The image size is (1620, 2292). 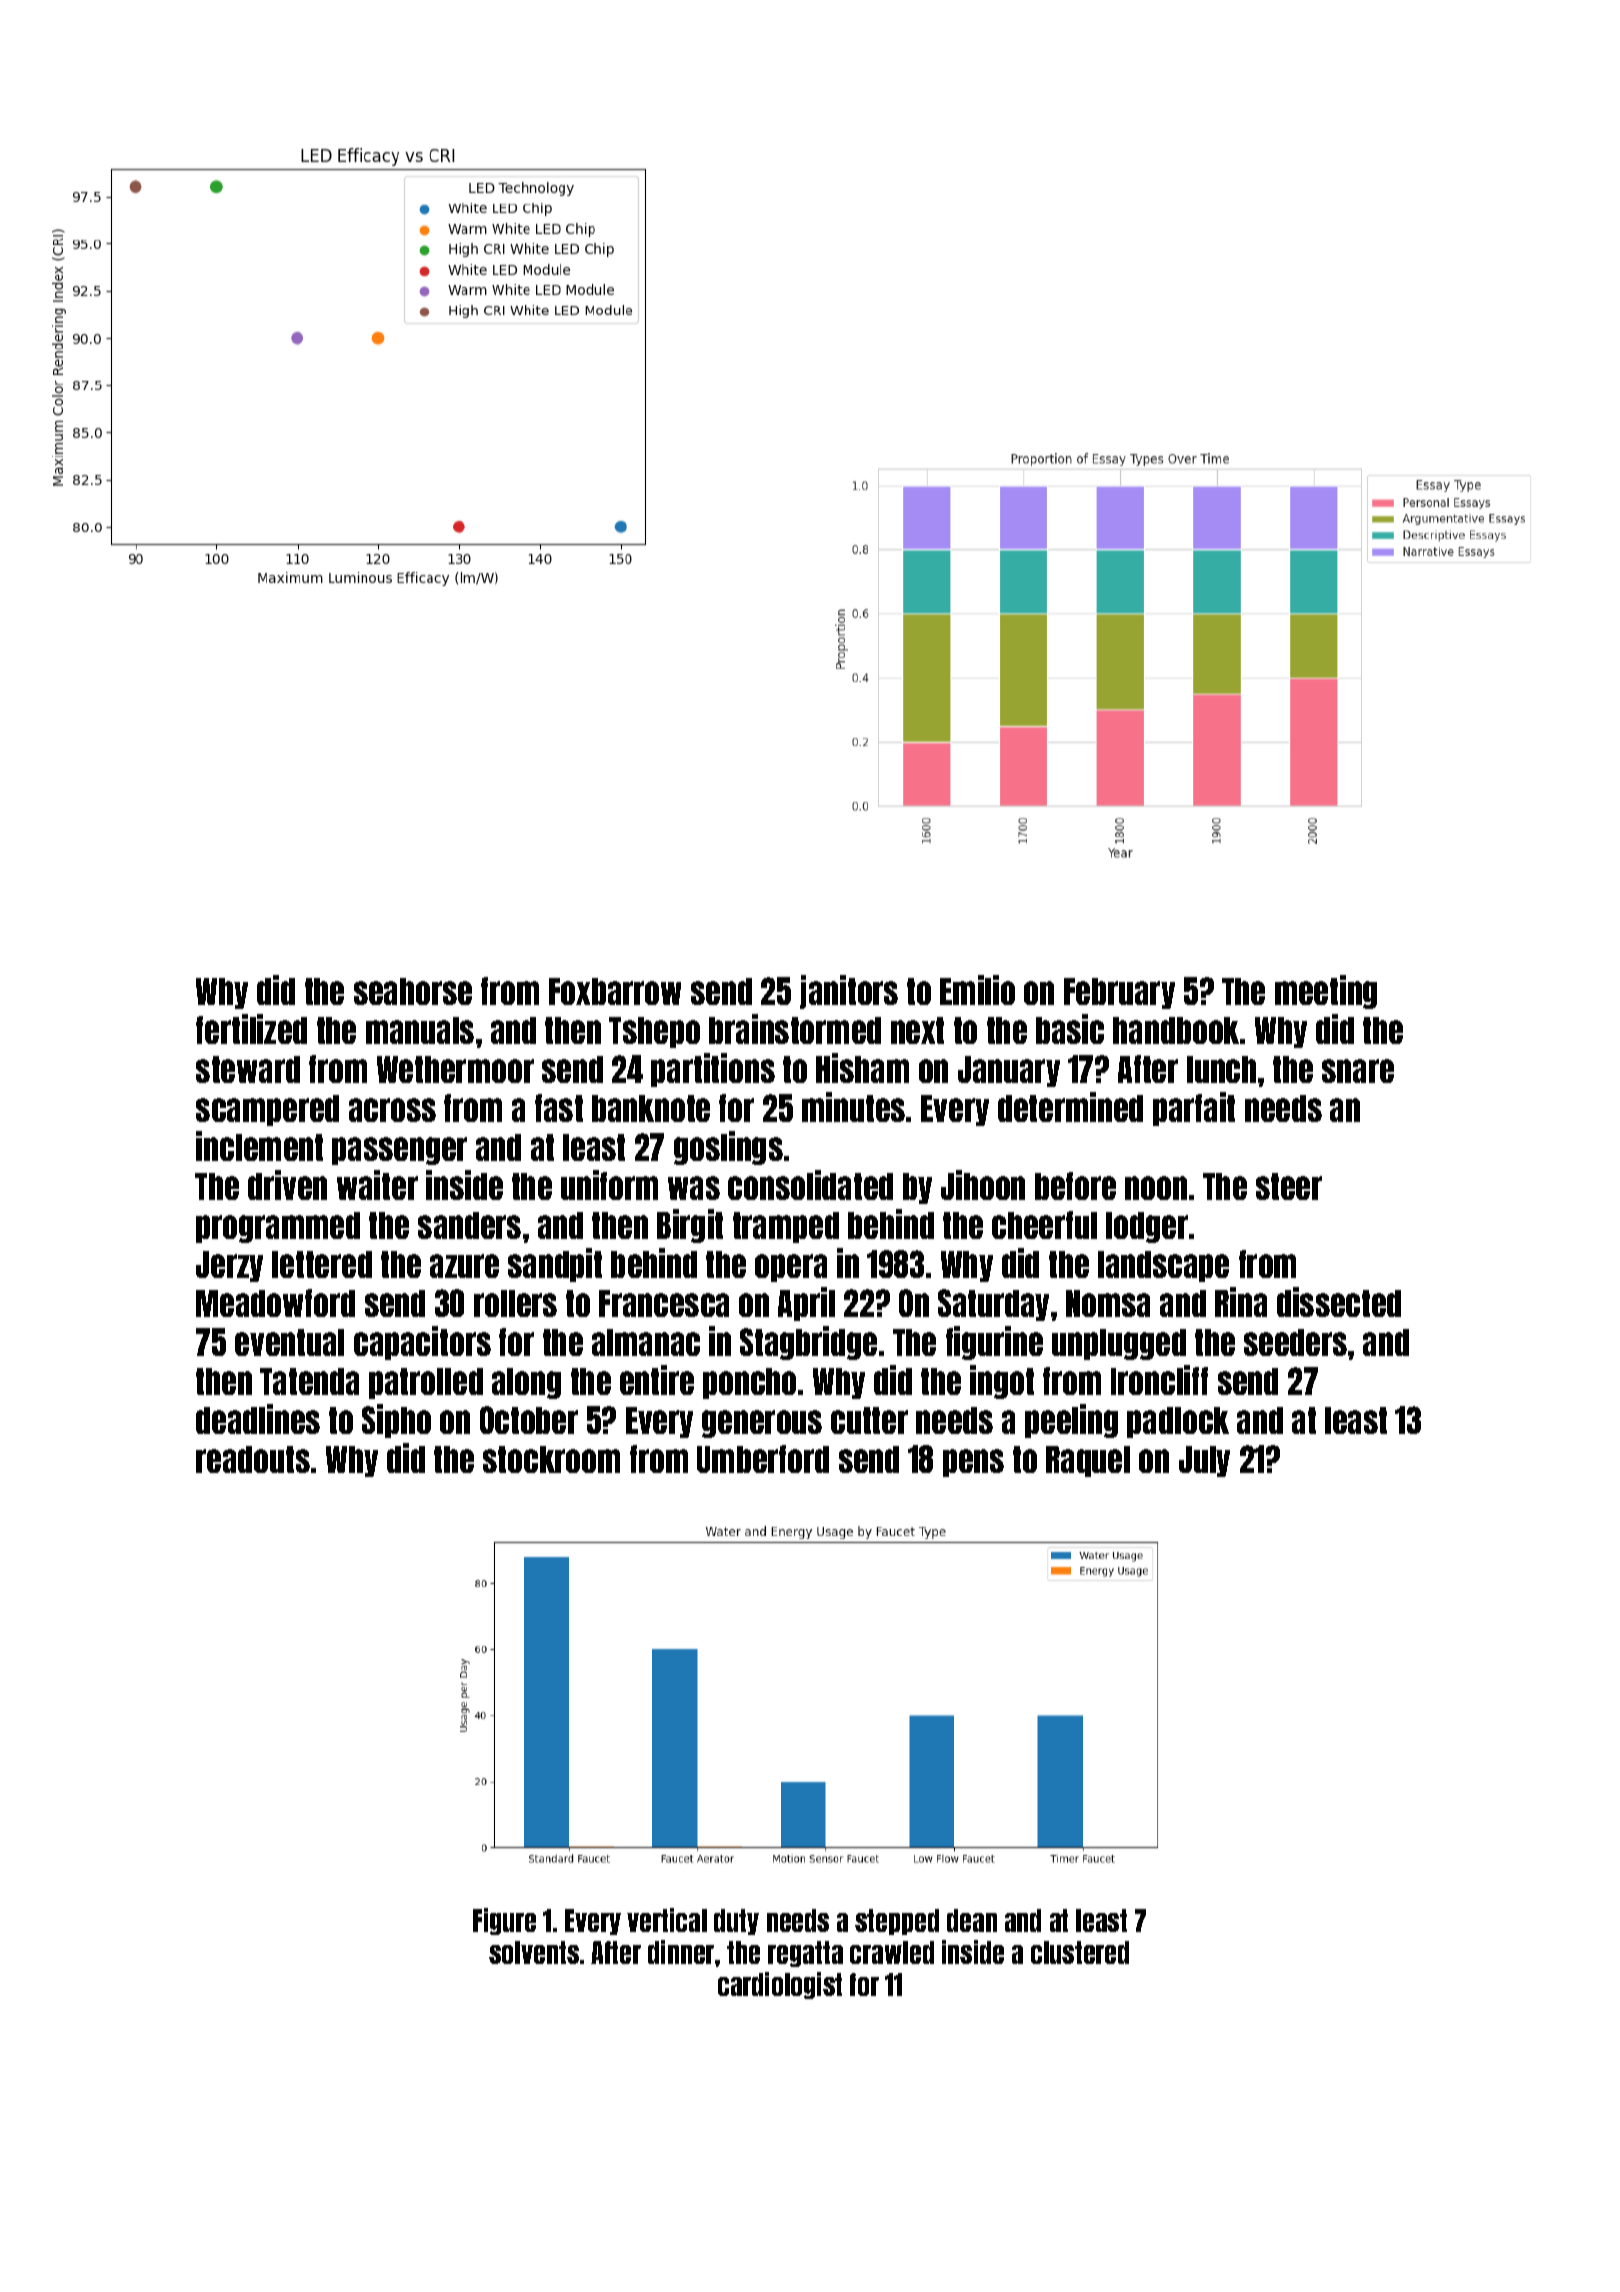 I want to click on Umberford, so click(x=763, y=1459).
